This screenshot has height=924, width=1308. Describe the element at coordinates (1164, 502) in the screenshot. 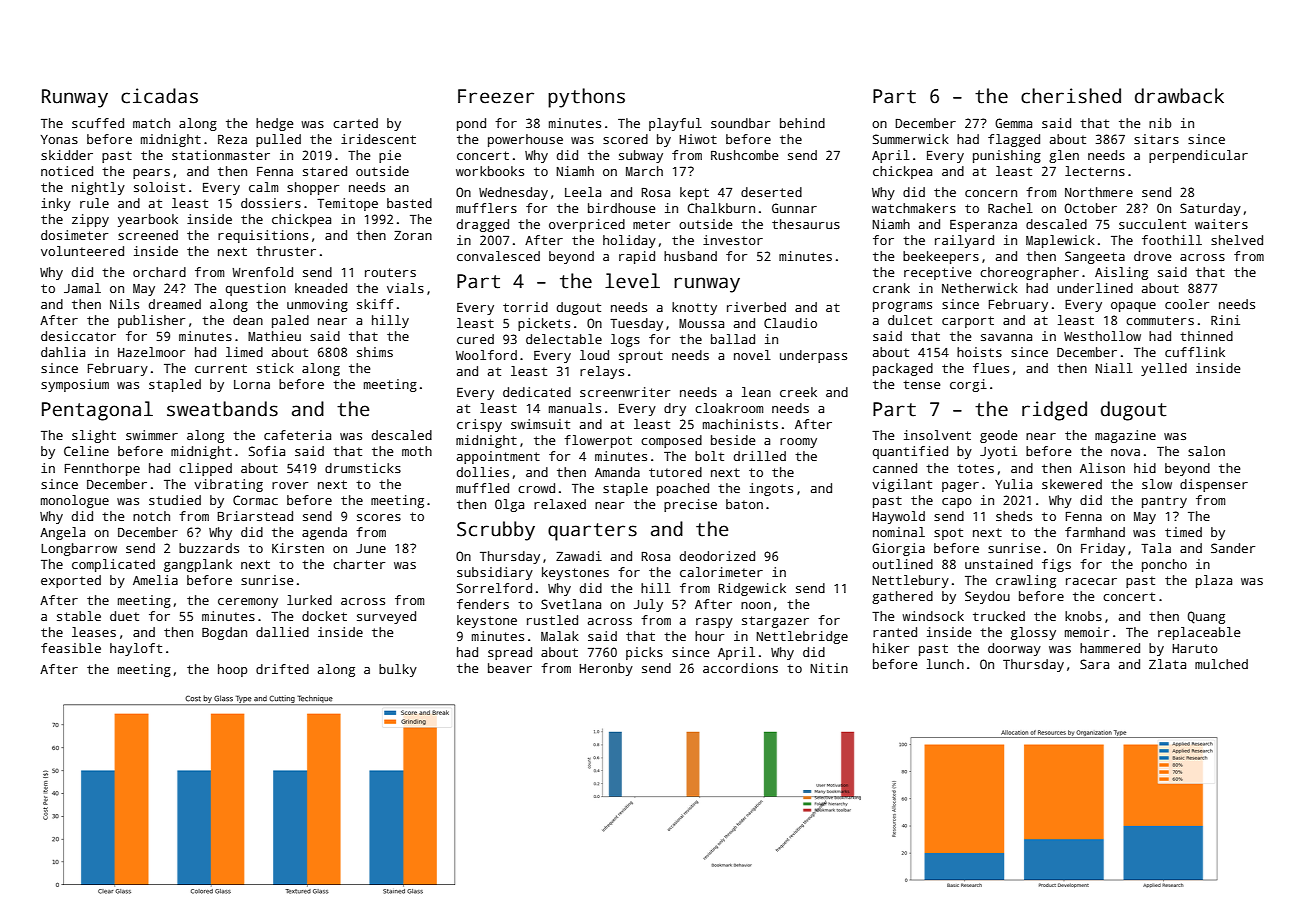

I see `pantry` at that location.
